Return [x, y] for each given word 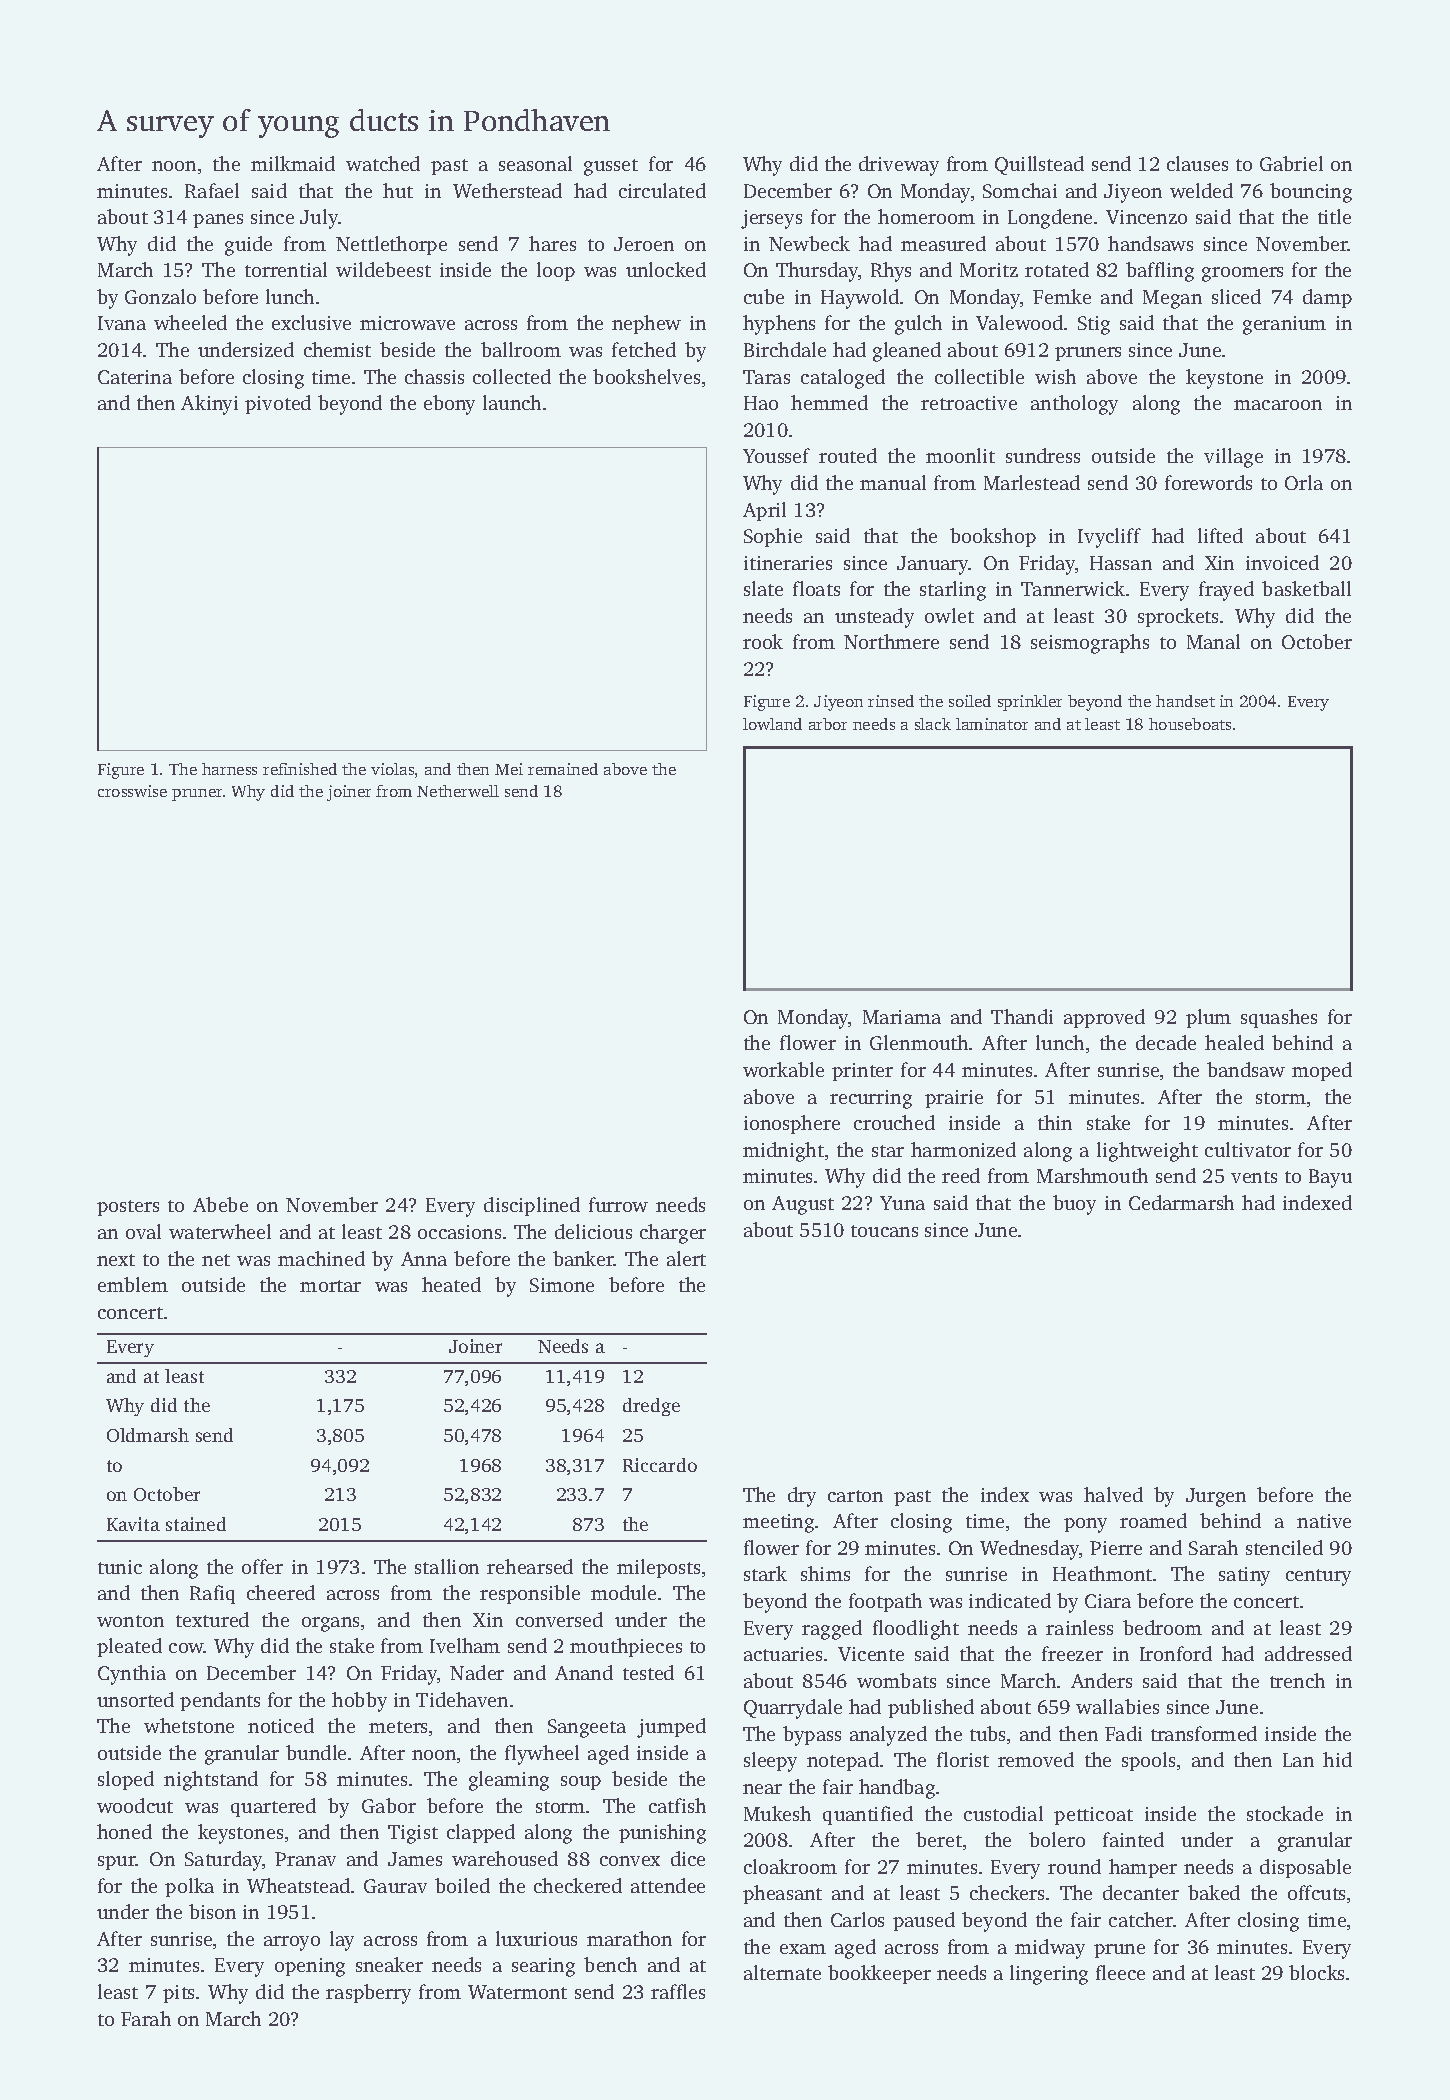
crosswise [132, 791]
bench [610, 1964]
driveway [899, 166]
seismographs [1090, 644]
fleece [1120, 1972]
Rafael [212, 190]
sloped [126, 1780]
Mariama [902, 1017]
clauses [1197, 163]
